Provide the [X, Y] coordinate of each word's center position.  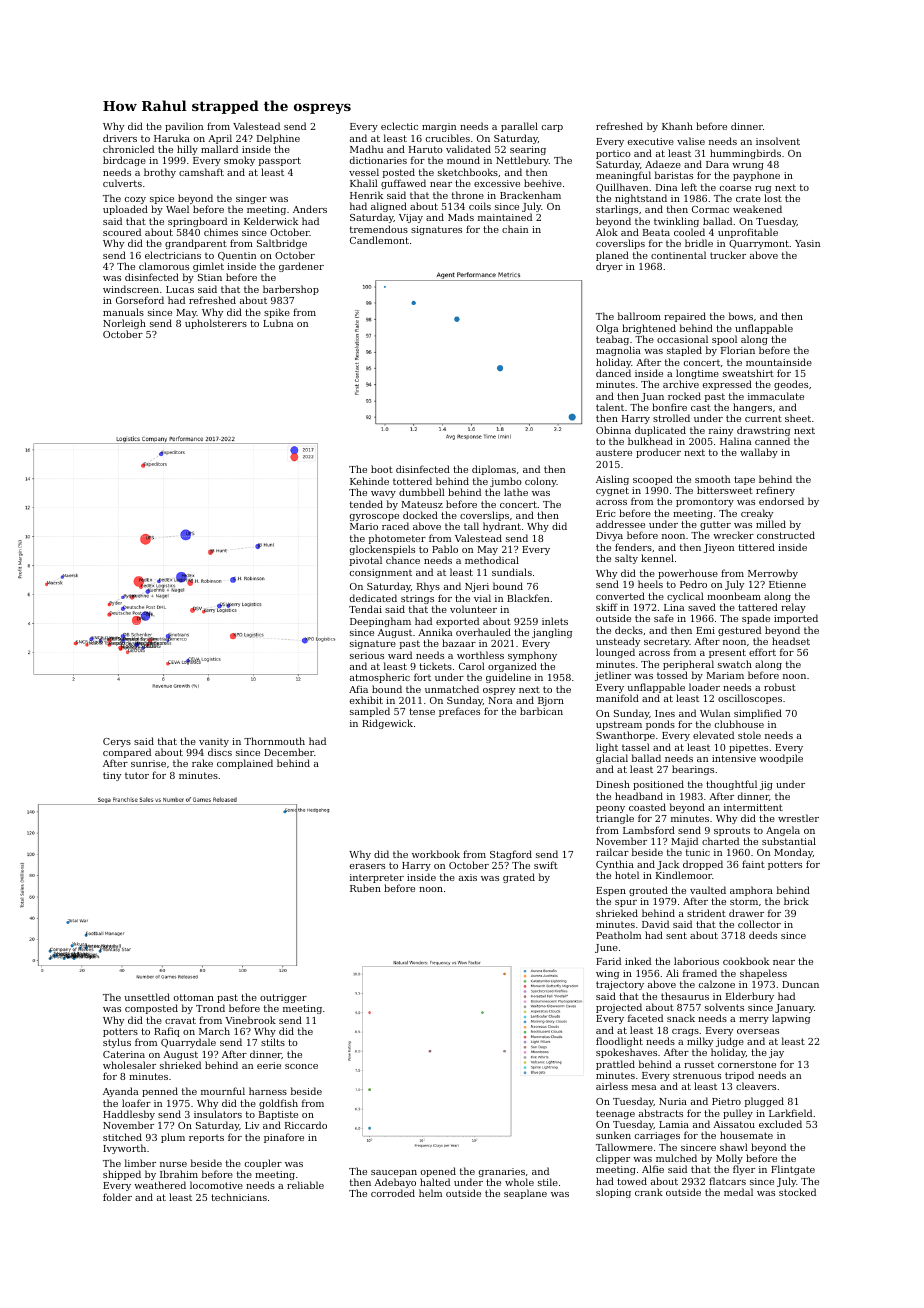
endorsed [781, 501]
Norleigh [124, 324]
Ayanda [121, 1092]
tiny [112, 776]
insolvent [778, 141]
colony [541, 482]
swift [546, 865]
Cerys [117, 742]
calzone [717, 984]
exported [457, 622]
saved [702, 607]
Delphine [278, 139]
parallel [519, 127]
